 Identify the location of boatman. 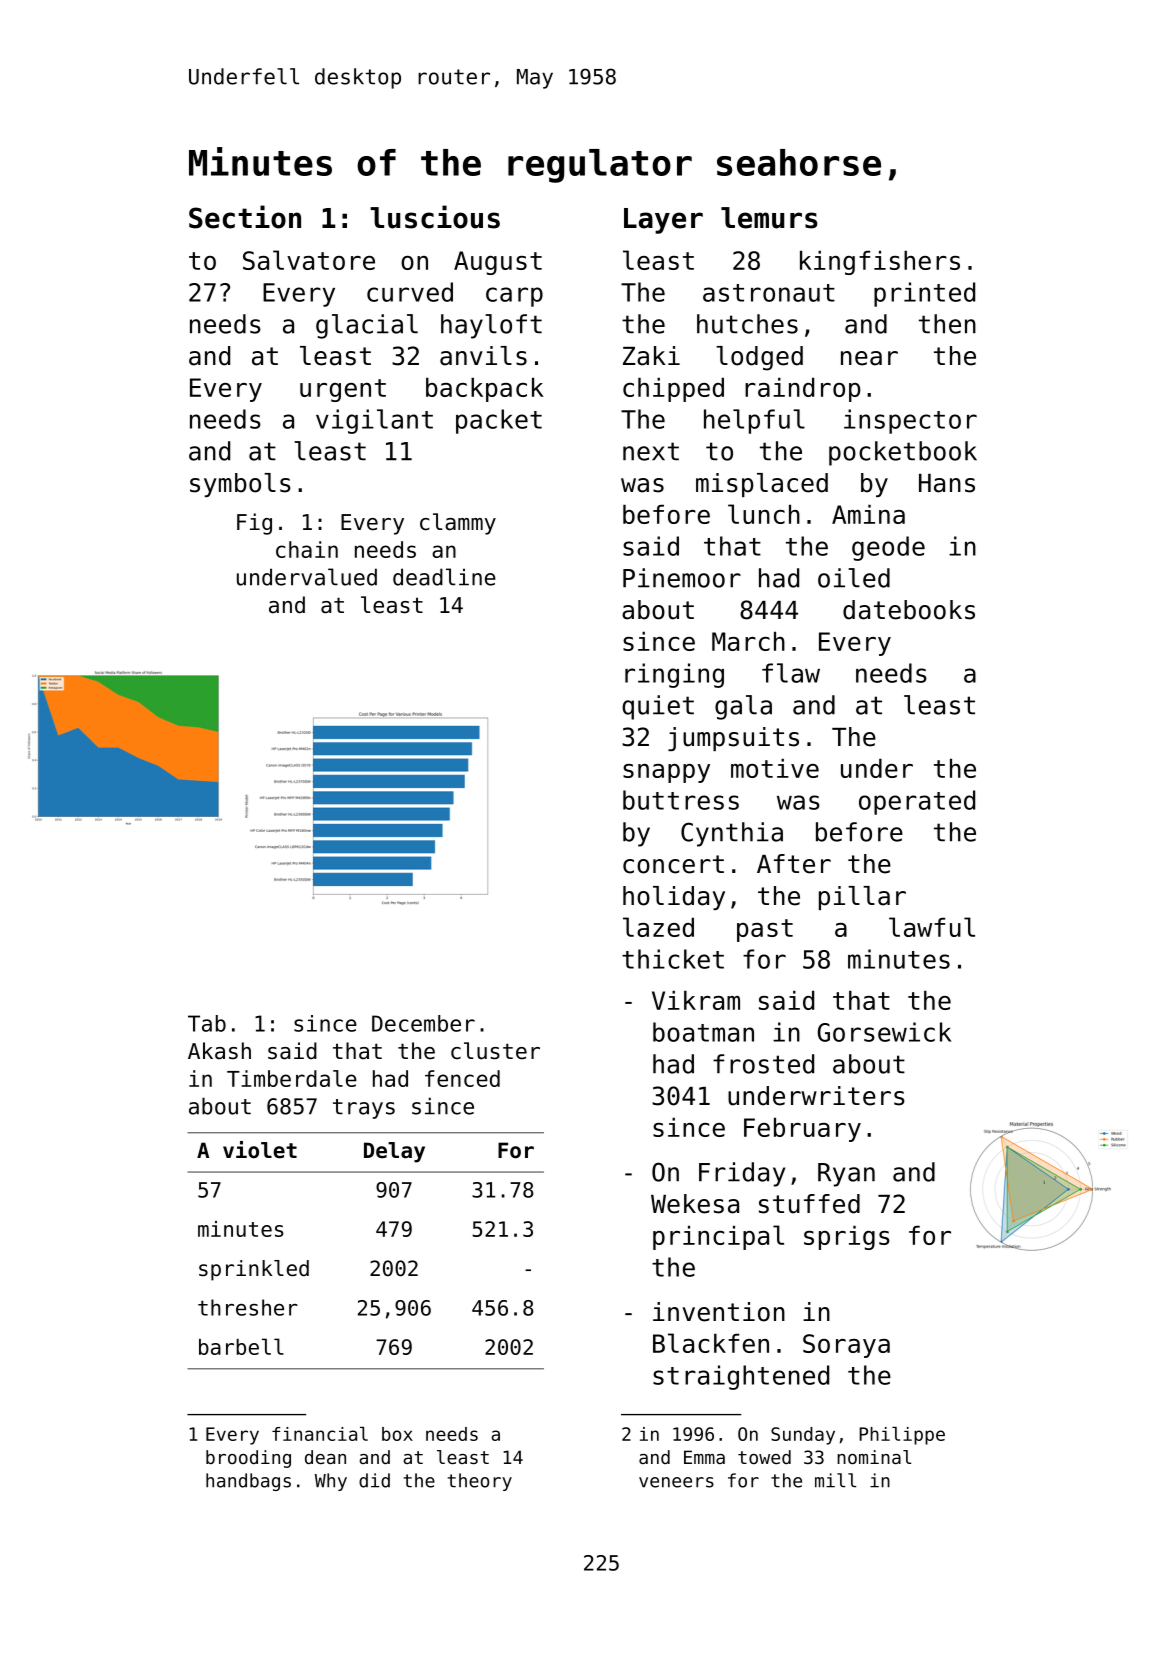
(703, 1032).
